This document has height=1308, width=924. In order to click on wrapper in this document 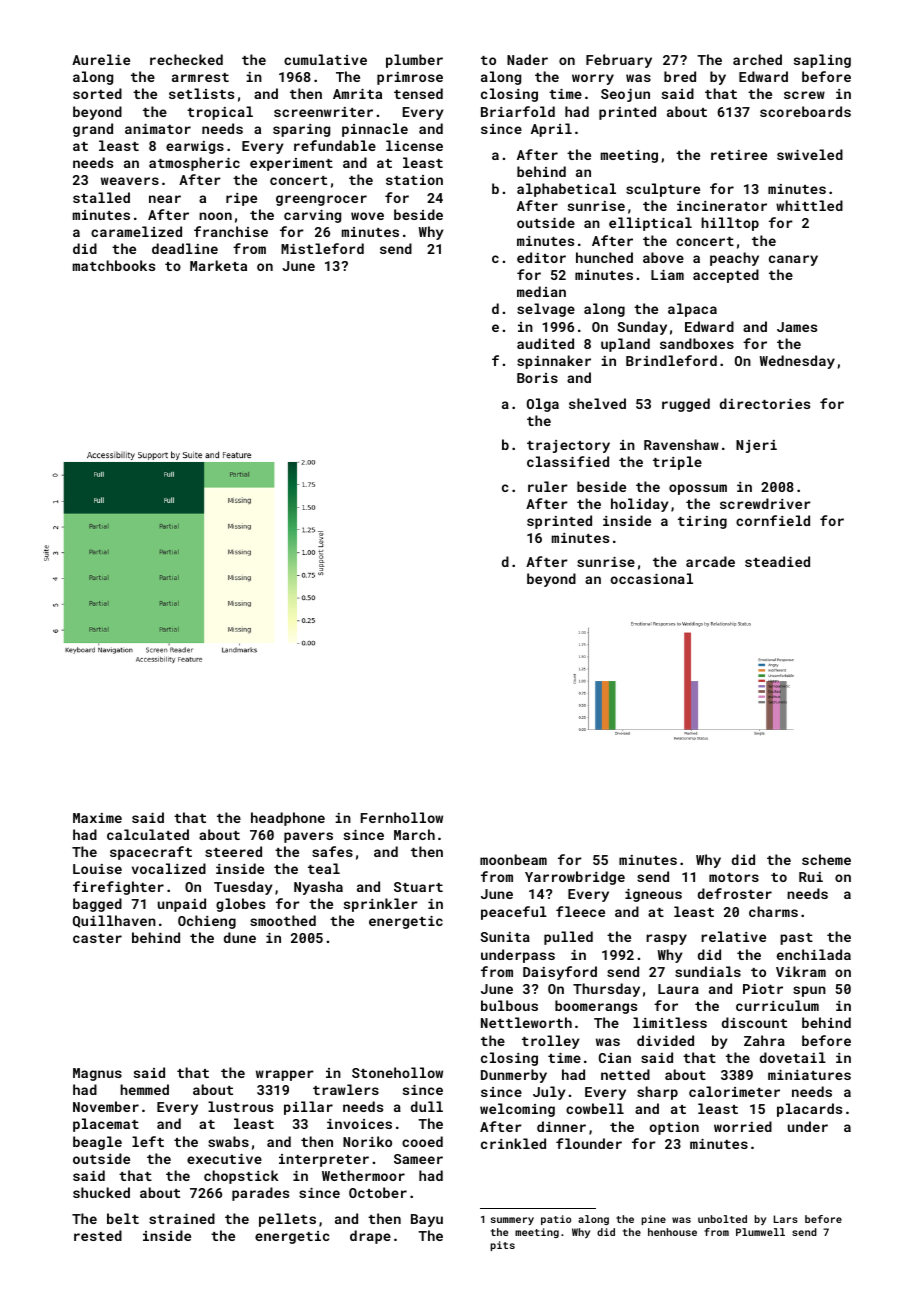, I will do `click(285, 1075)`.
